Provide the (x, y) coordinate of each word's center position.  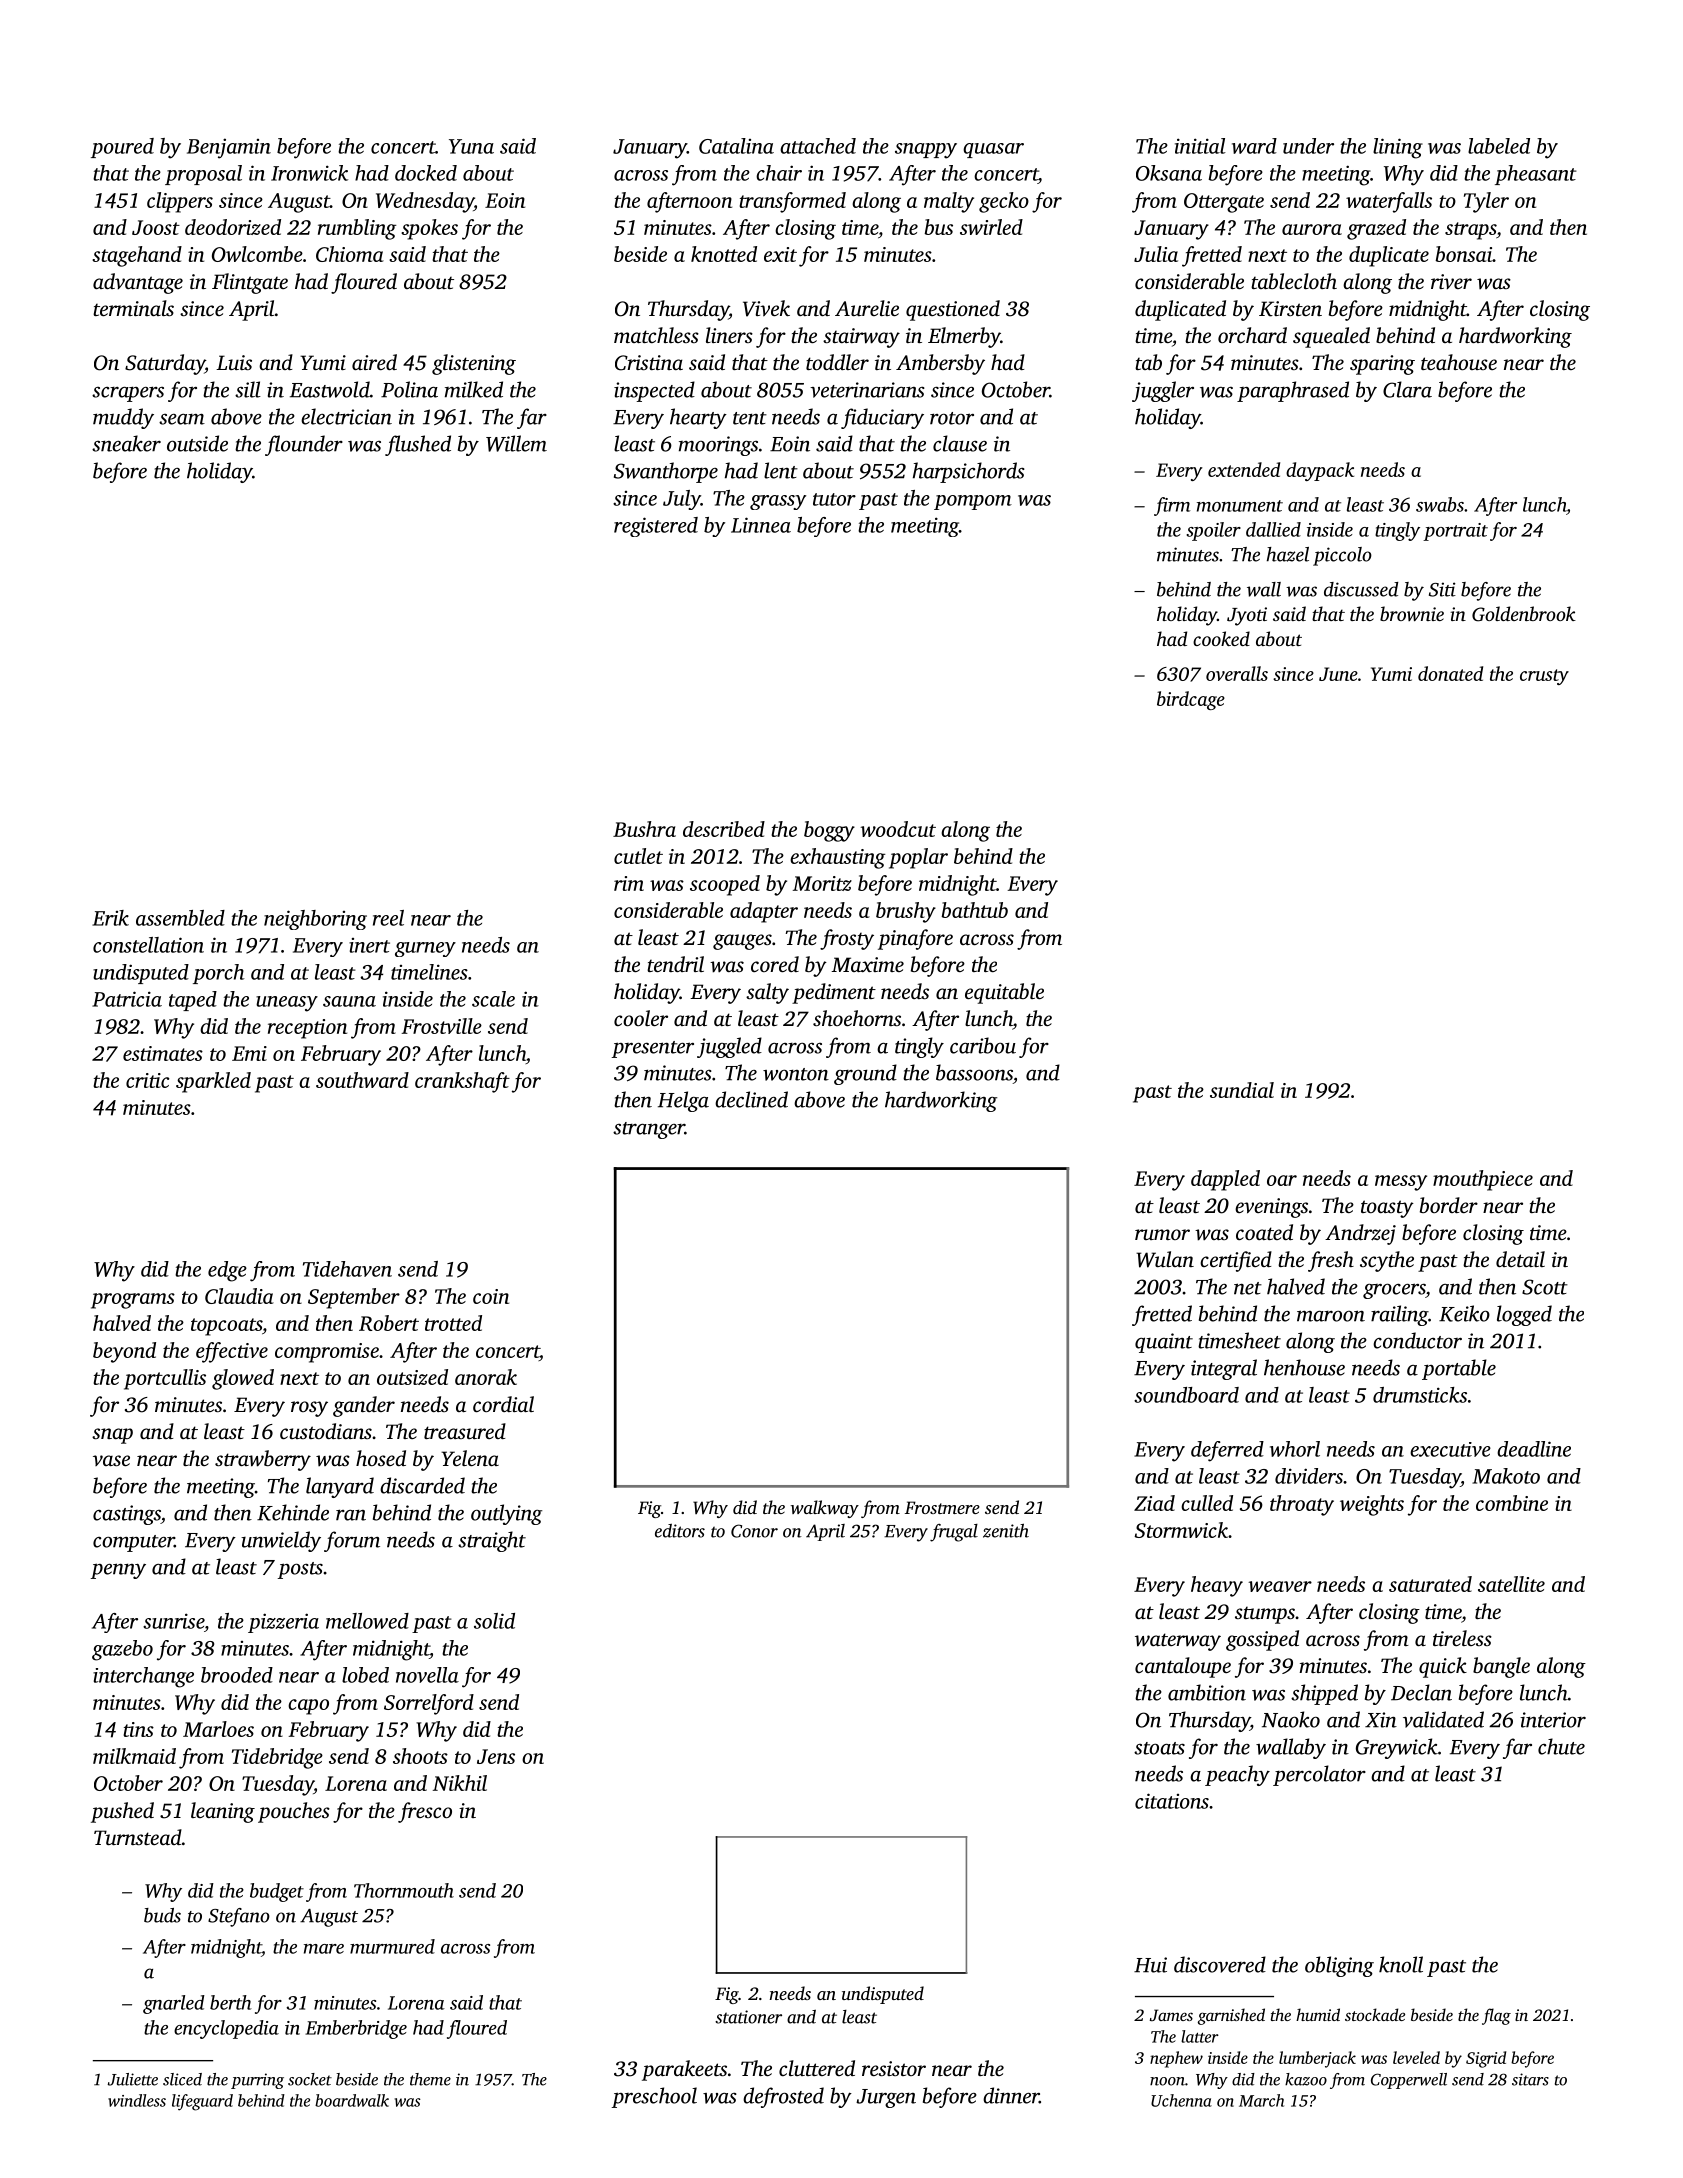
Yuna (471, 146)
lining (1398, 148)
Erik (110, 918)
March (1261, 2100)
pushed (122, 1812)
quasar (993, 150)
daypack (1320, 471)
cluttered (817, 2068)
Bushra (644, 829)
